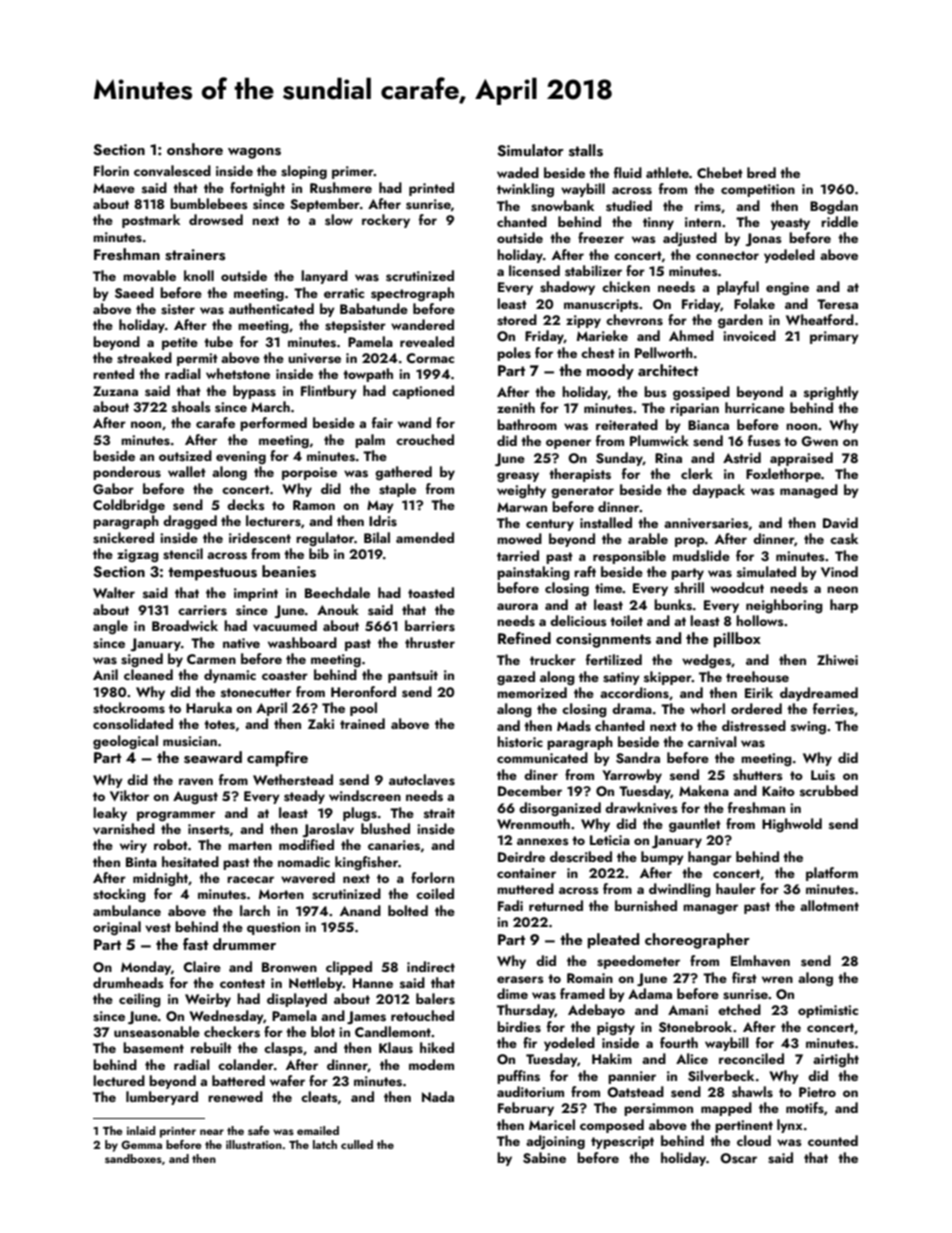 Image resolution: width=952 pixels, height=1233 pixels. I want to click on manuscripts, so click(601, 305).
